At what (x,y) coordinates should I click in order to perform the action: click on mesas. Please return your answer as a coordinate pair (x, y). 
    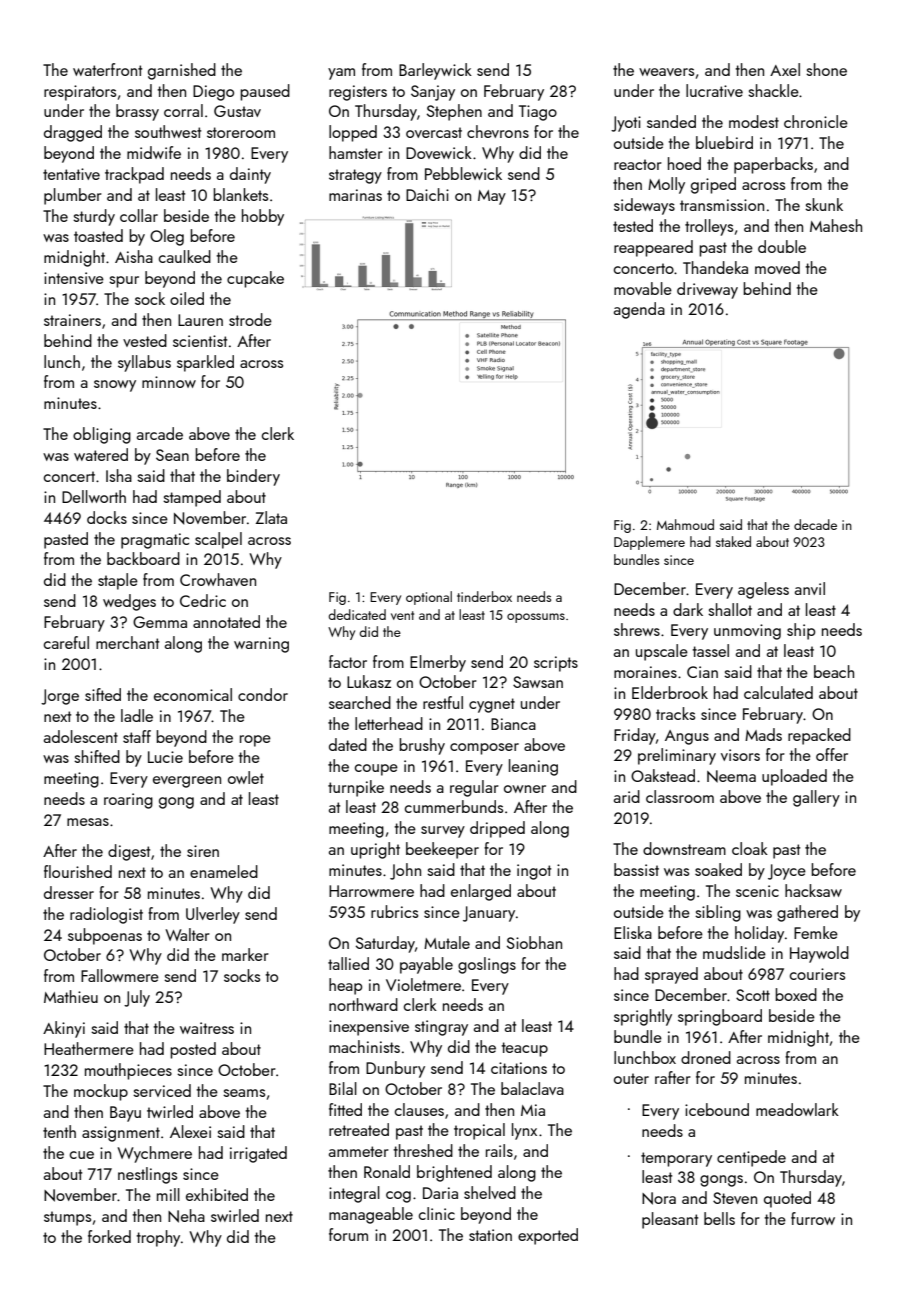
    Looking at the image, I should click on (88, 822).
